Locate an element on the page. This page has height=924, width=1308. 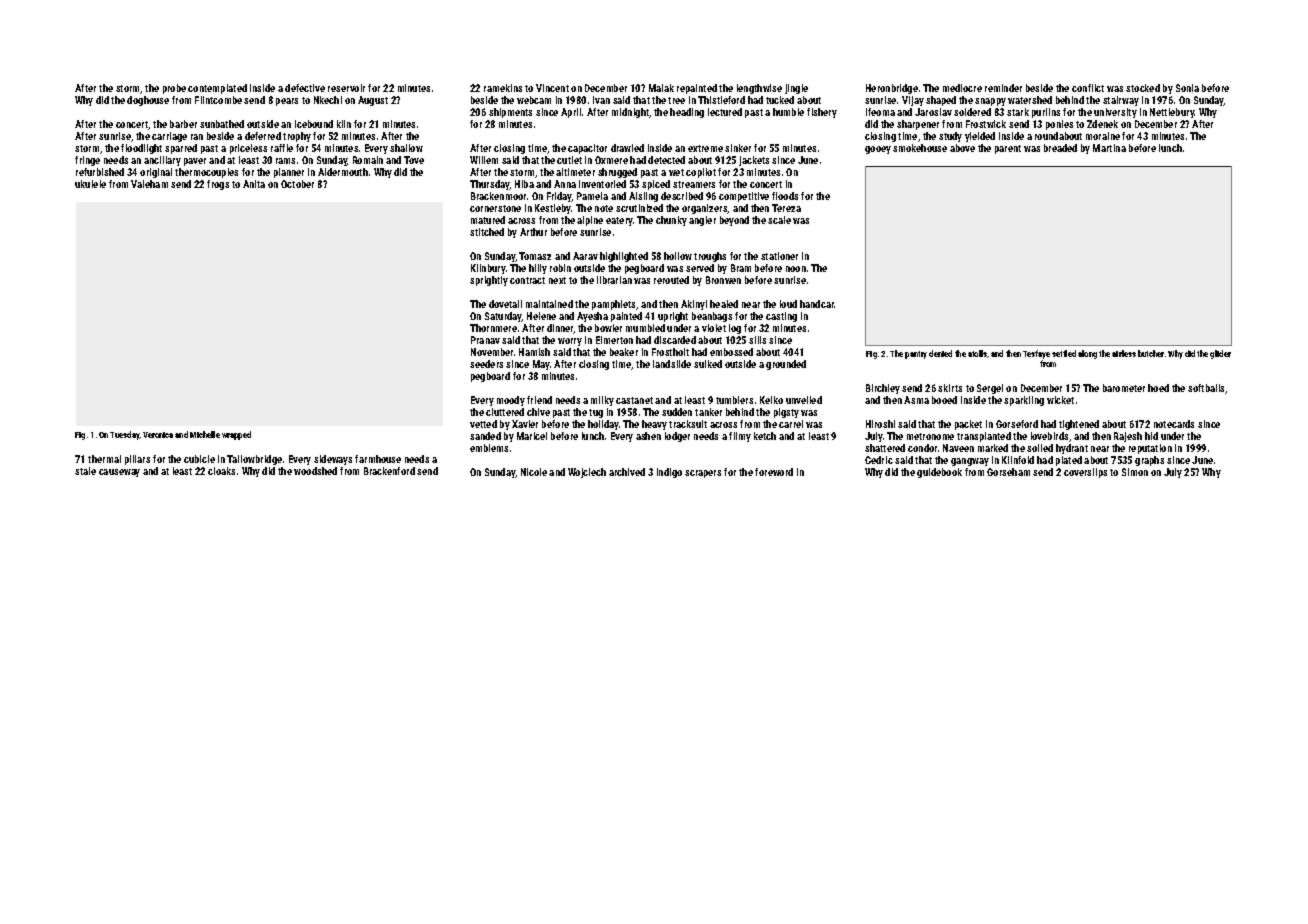
sills is located at coordinates (757, 340).
